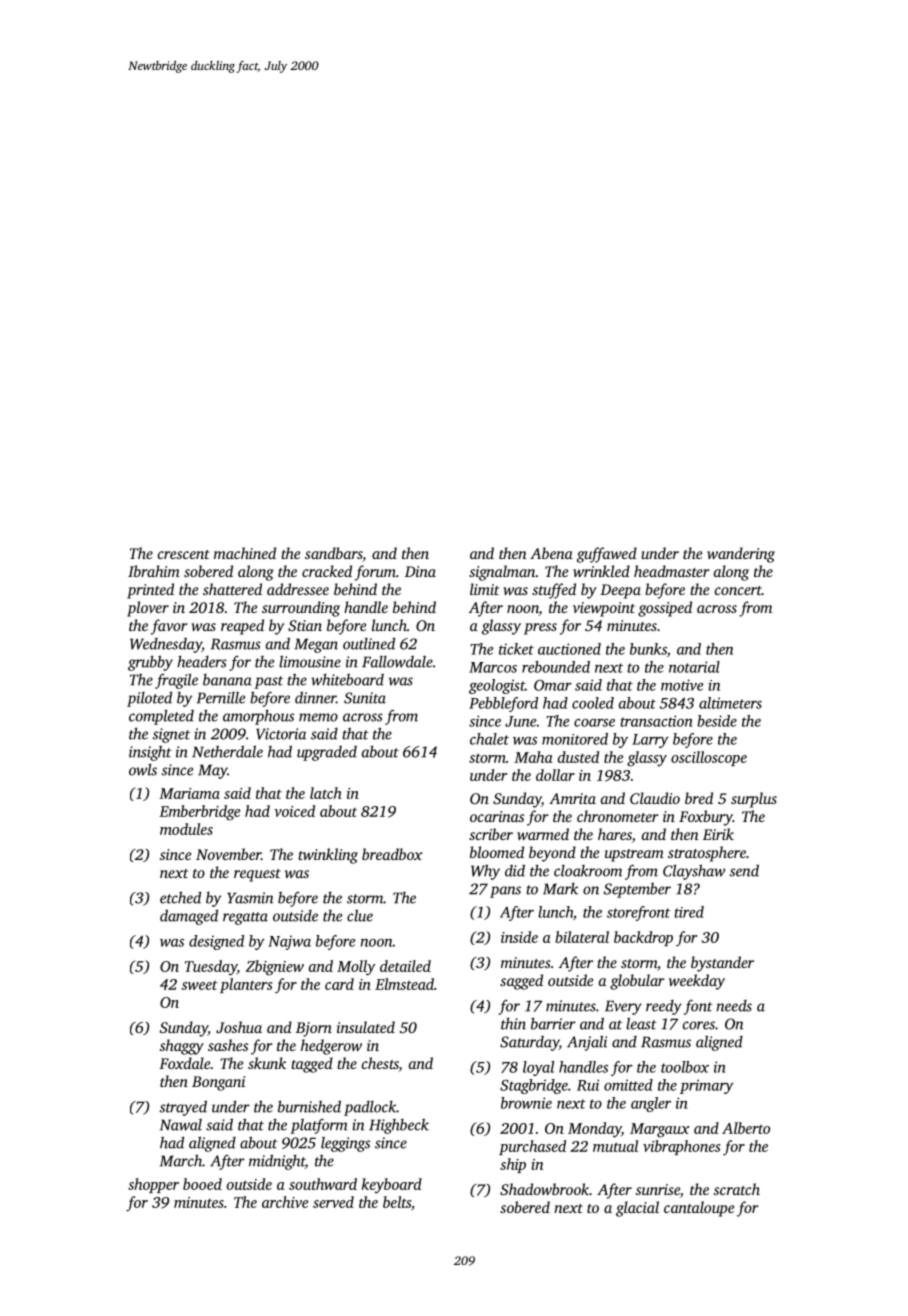  I want to click on concert, so click(738, 590).
